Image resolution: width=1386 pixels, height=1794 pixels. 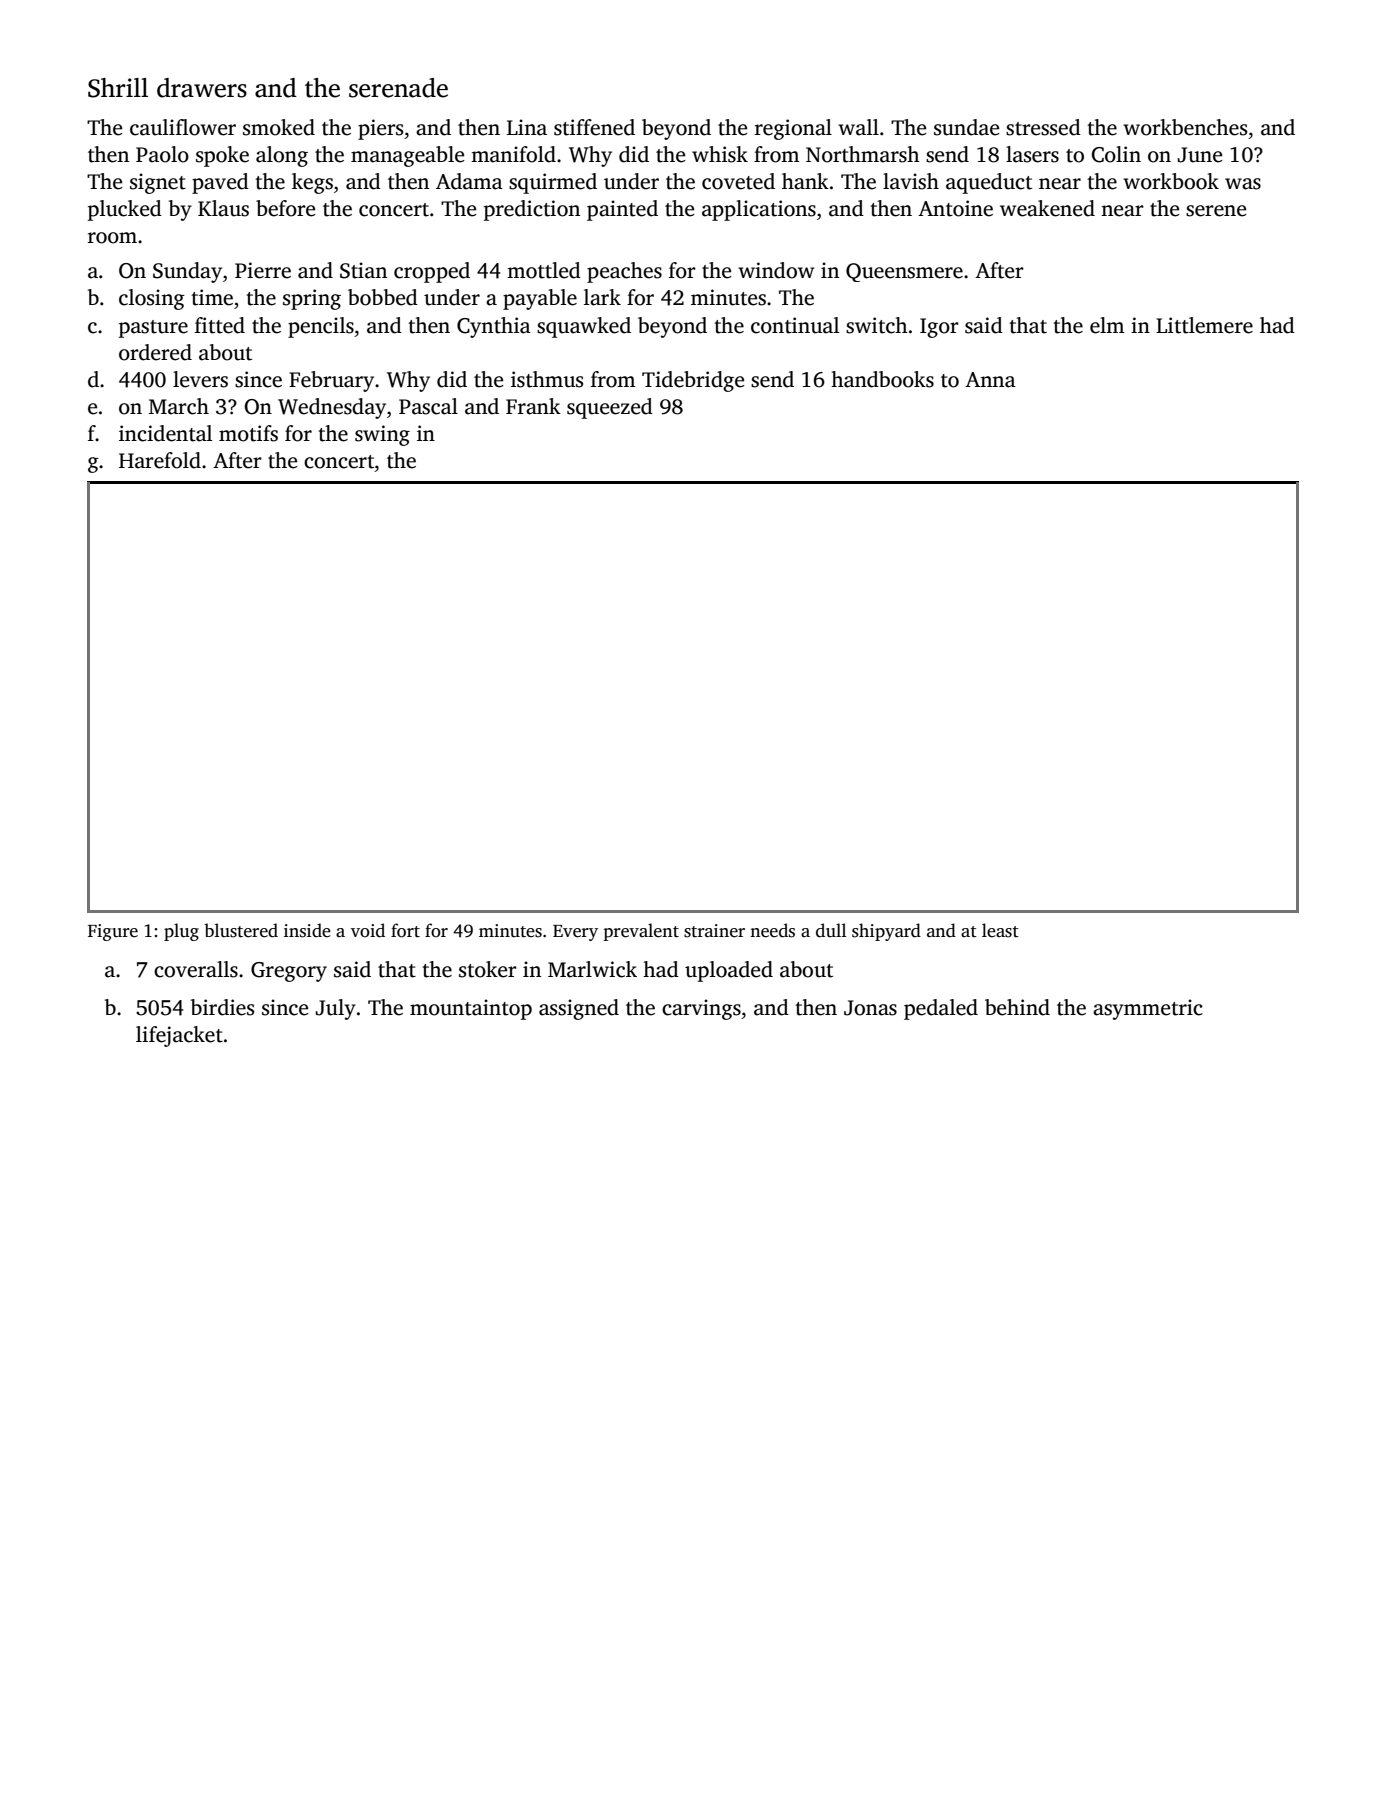 I want to click on serenade, so click(x=398, y=88).
